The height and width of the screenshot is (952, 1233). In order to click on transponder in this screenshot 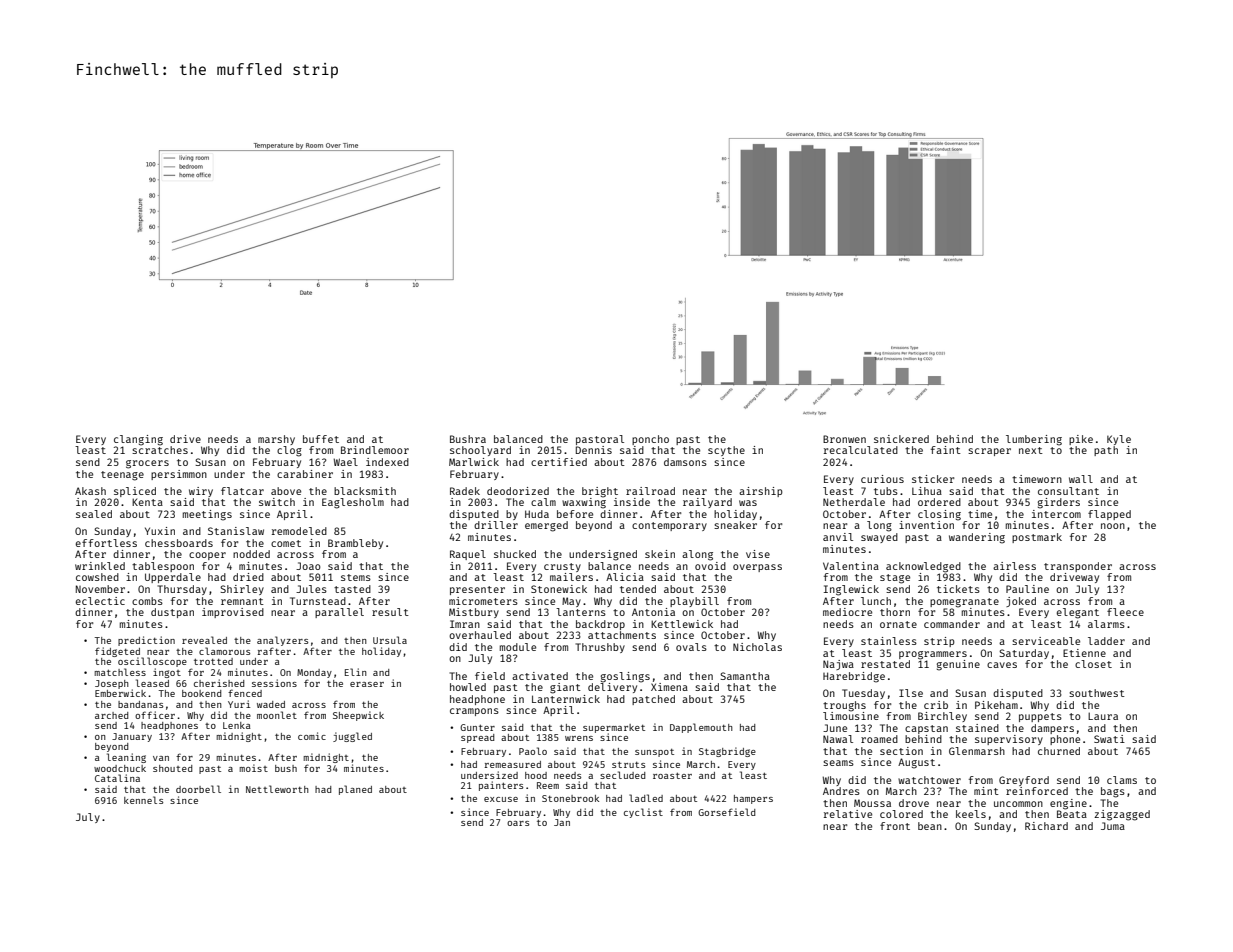, I will do `click(1078, 567)`.
